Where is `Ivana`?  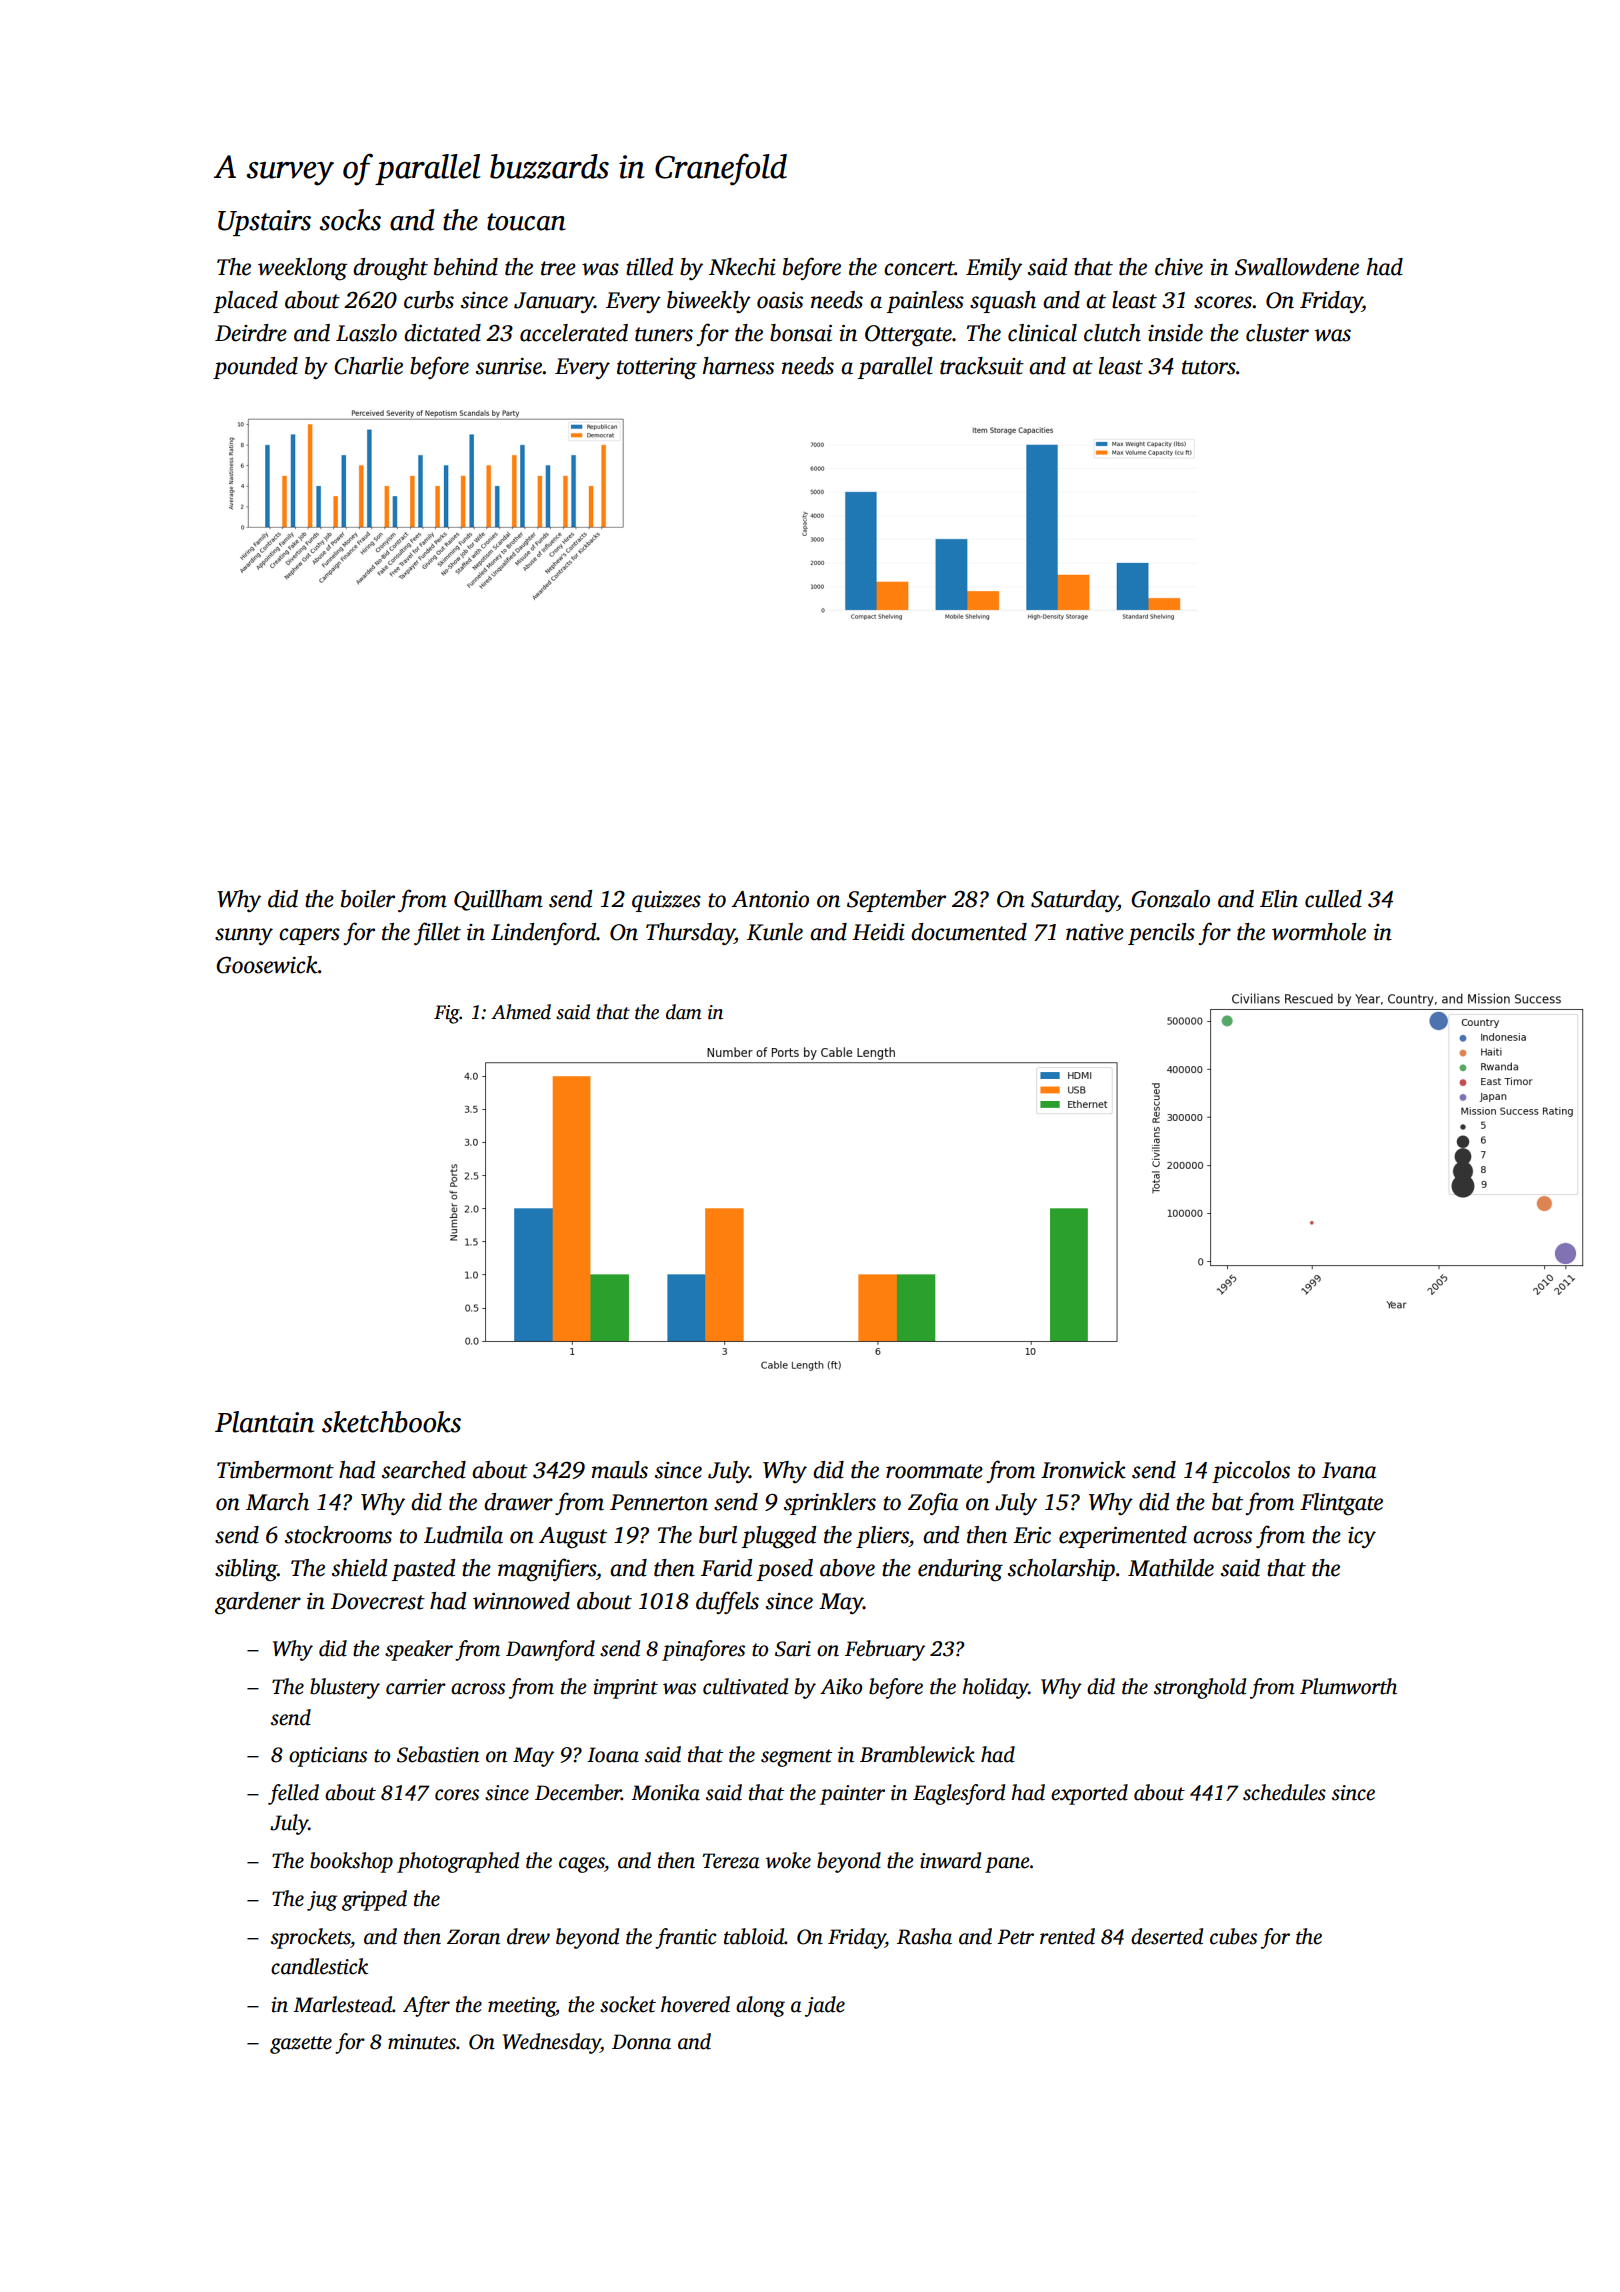
Ivana is located at coordinates (1349, 1470).
